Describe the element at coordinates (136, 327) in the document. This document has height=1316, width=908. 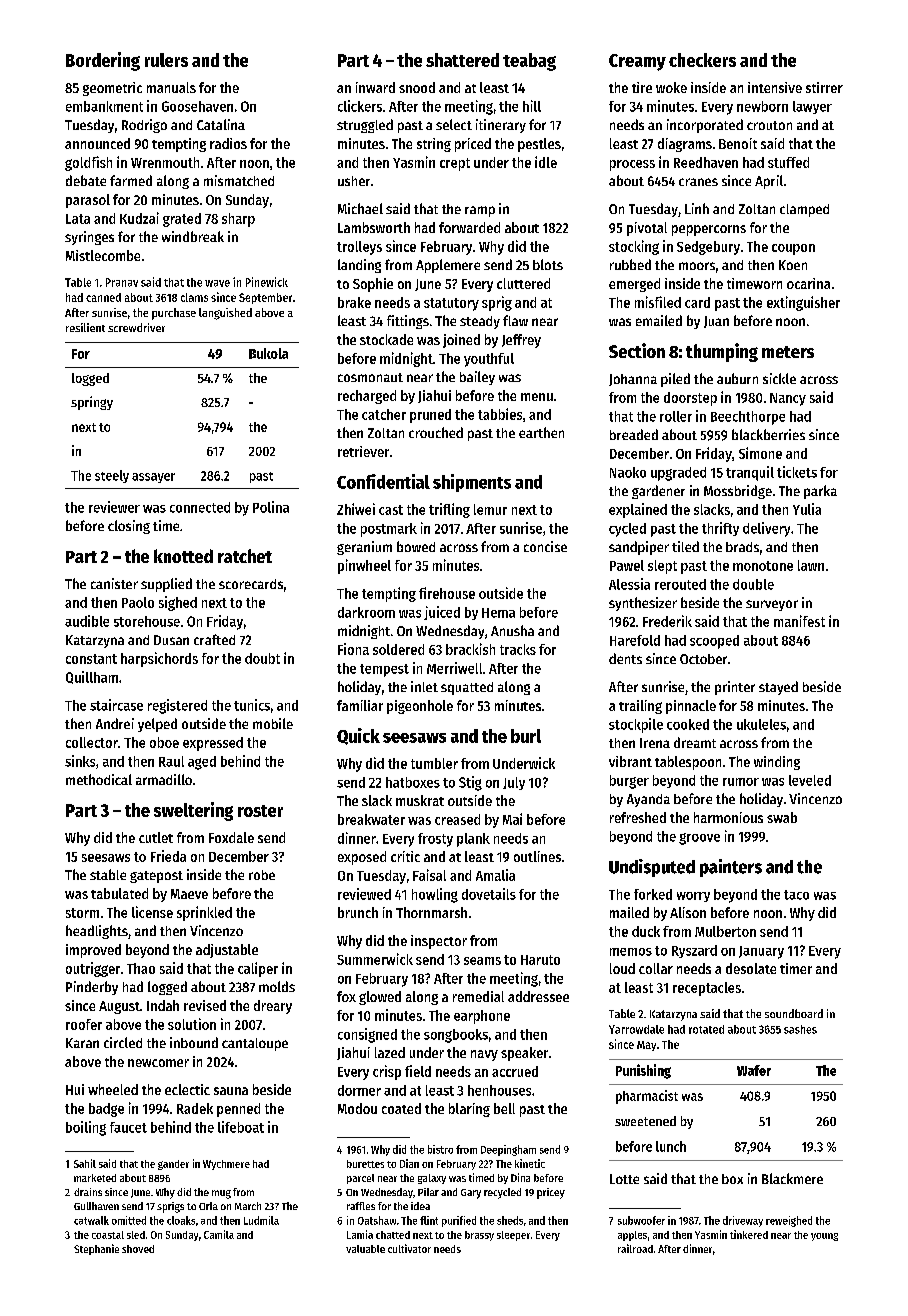
I see `screwdriver` at that location.
